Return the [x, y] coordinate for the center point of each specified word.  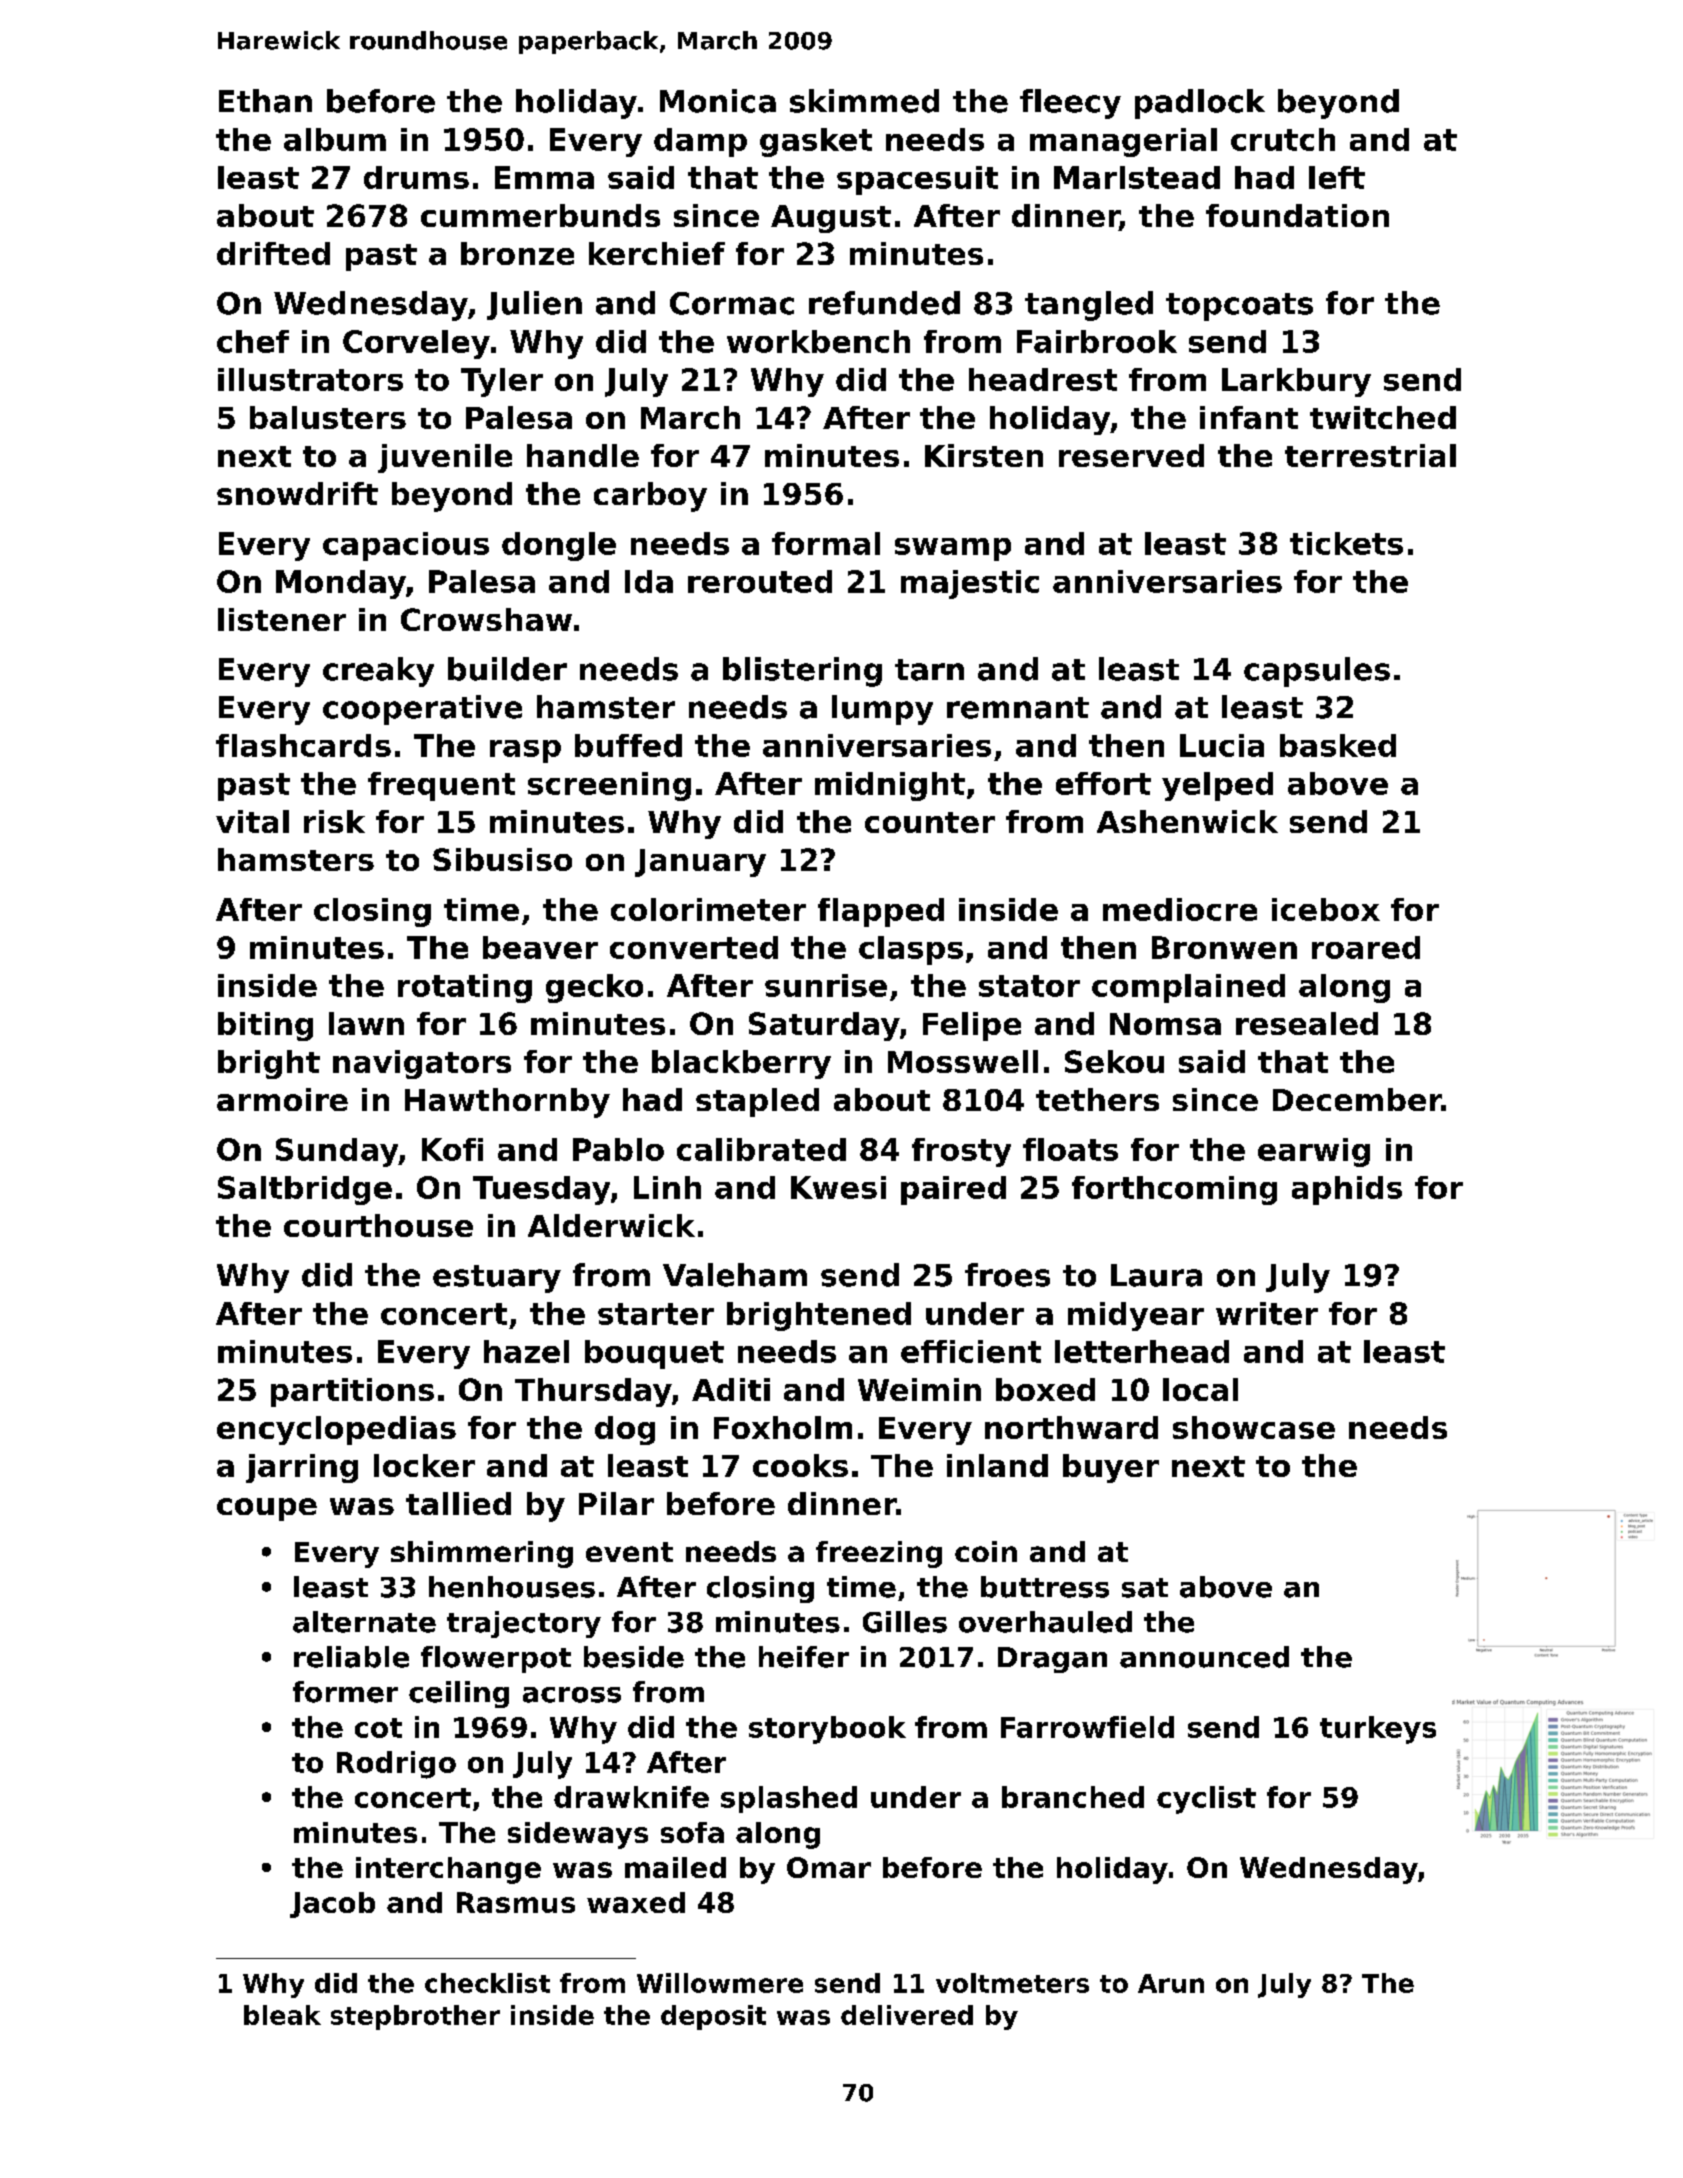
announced [1204, 1657]
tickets [1346, 543]
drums [416, 177]
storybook [827, 1730]
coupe [267, 1509]
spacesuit [917, 180]
